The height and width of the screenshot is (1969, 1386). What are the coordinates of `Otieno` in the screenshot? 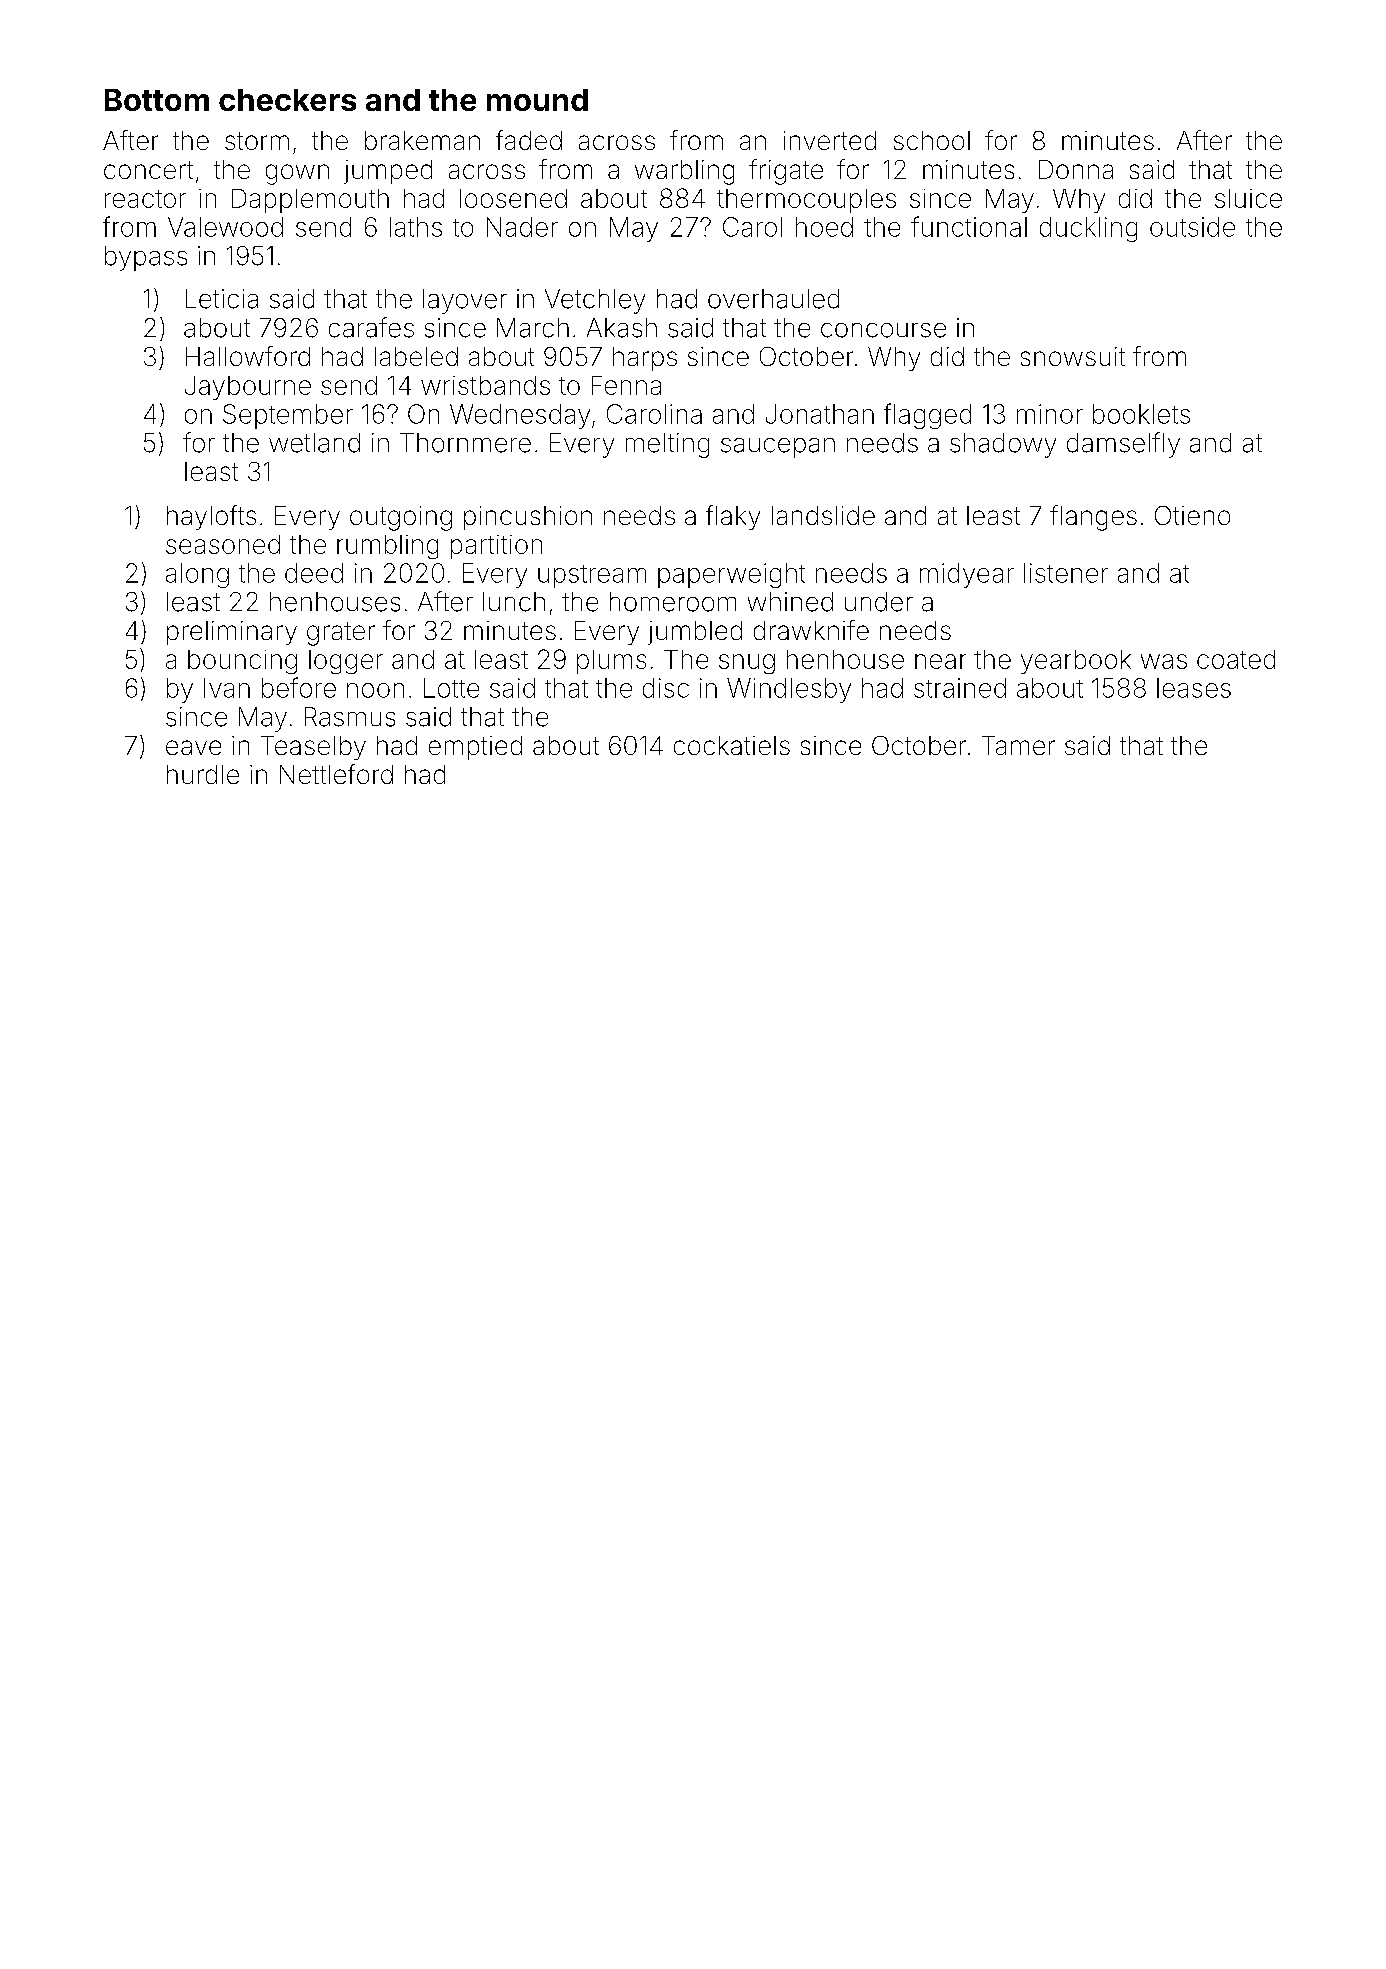 It's located at (1192, 515).
